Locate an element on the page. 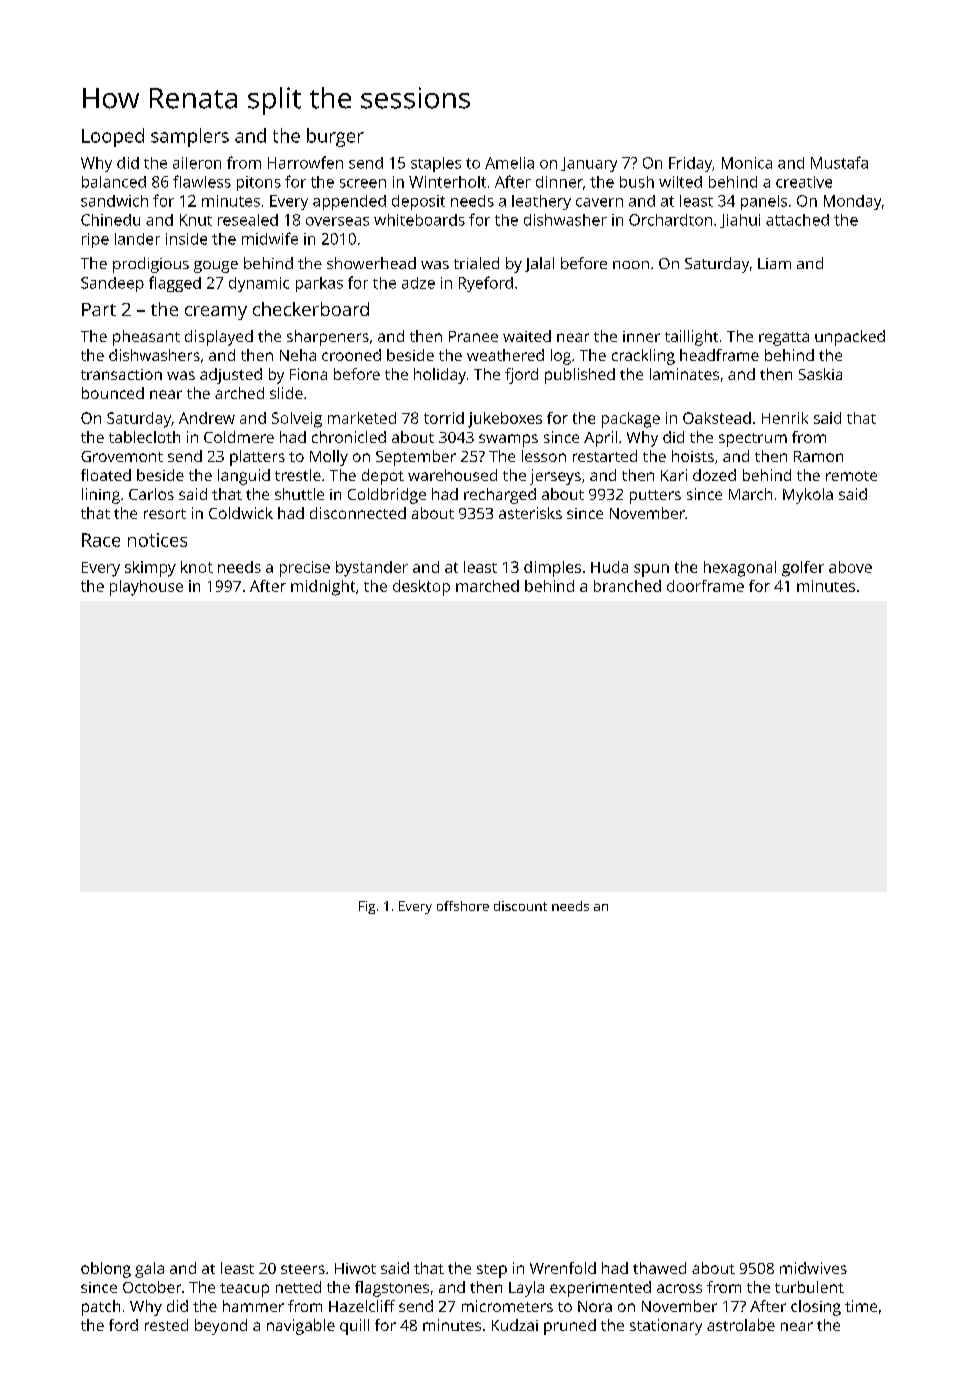 The width and height of the image is (967, 1400). Liam is located at coordinates (774, 263).
